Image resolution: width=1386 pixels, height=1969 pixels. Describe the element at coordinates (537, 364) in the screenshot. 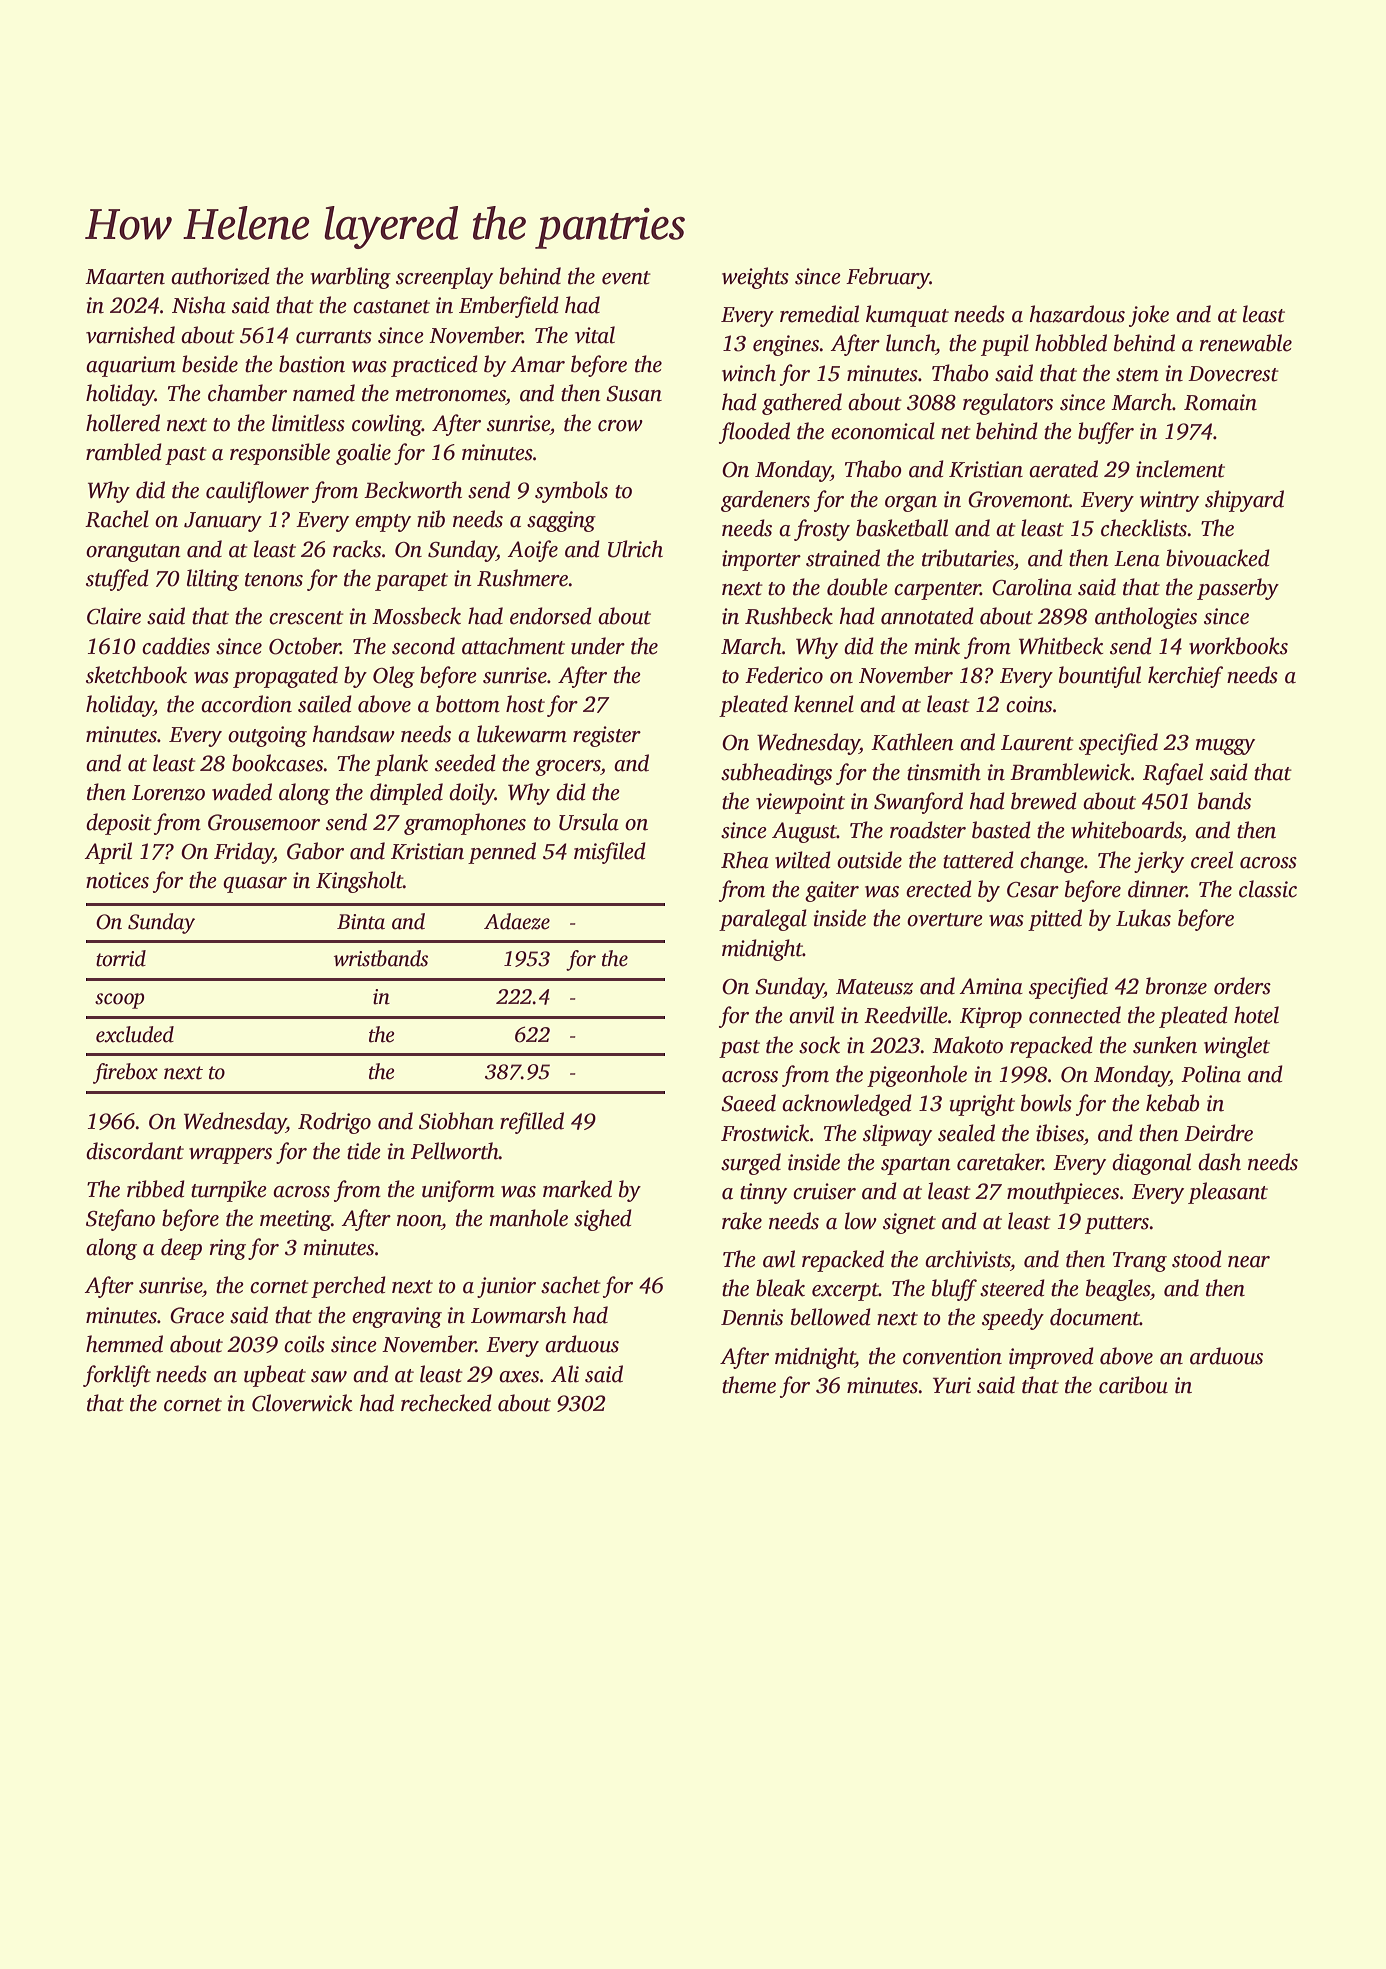

I see `Amar` at that location.
